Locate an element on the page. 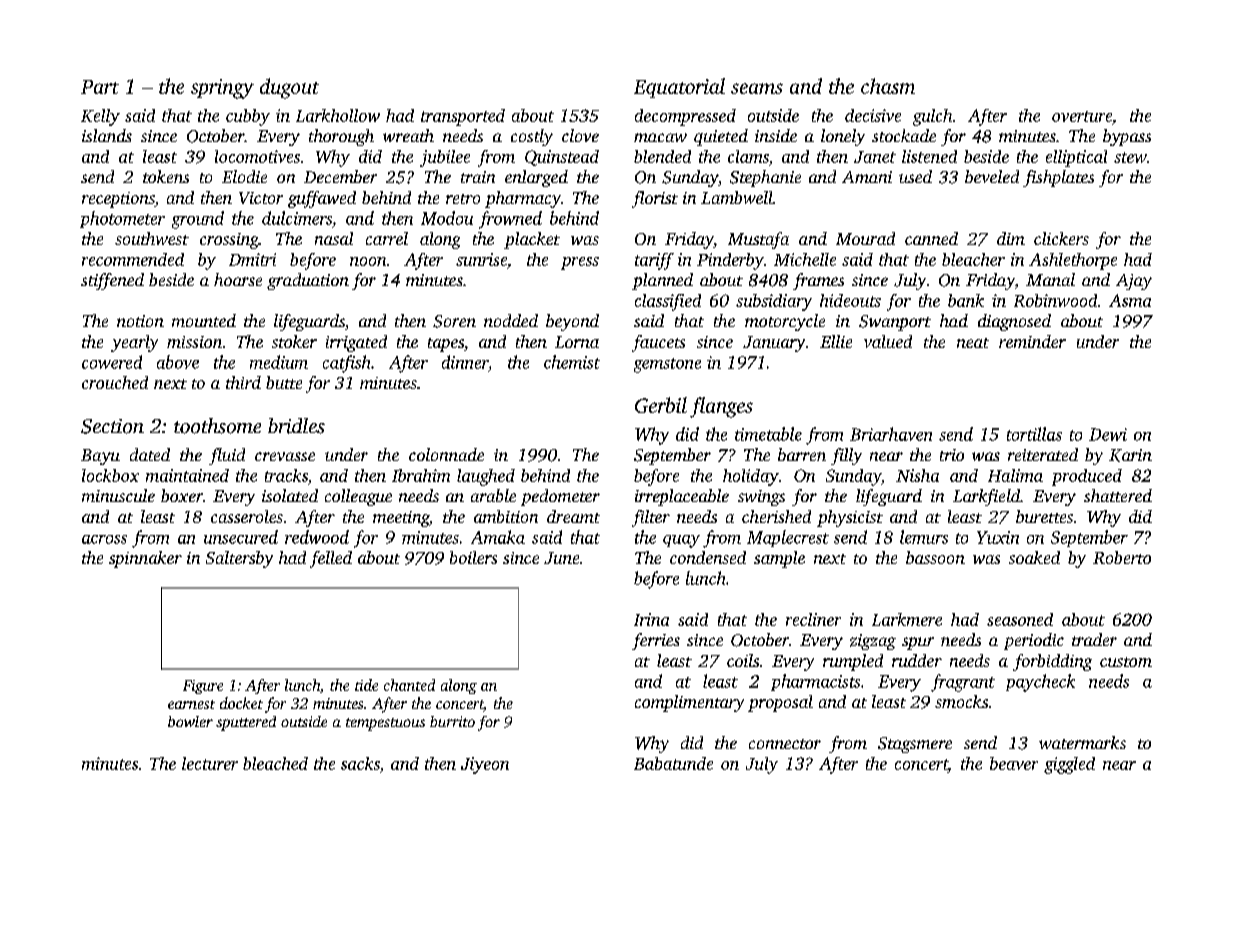 Image resolution: width=1233 pixels, height=952 pixels. noon is located at coordinates (368, 261).
